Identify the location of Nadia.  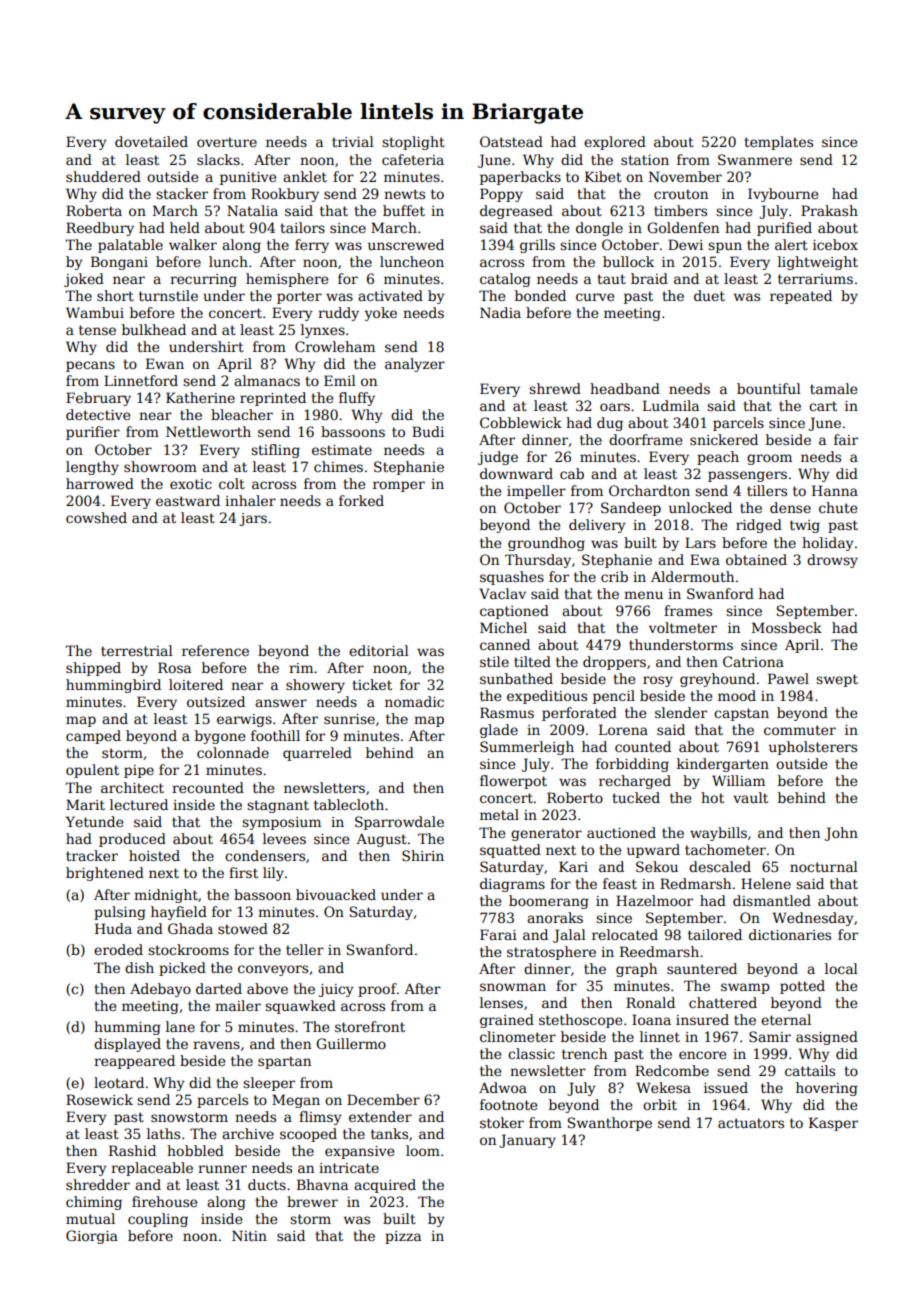
(500, 312).
